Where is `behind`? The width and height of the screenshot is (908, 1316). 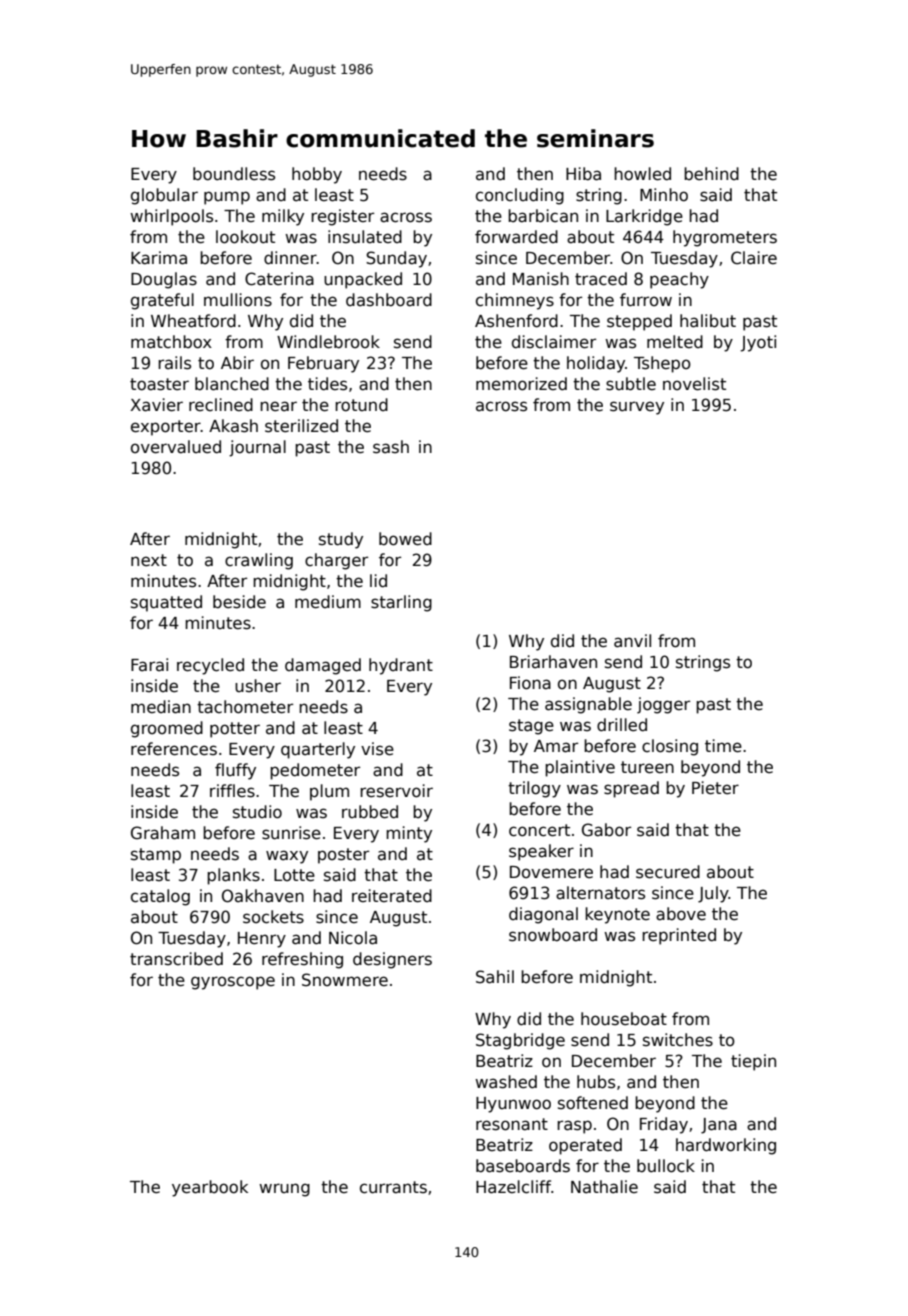
behind is located at coordinates (711, 174).
